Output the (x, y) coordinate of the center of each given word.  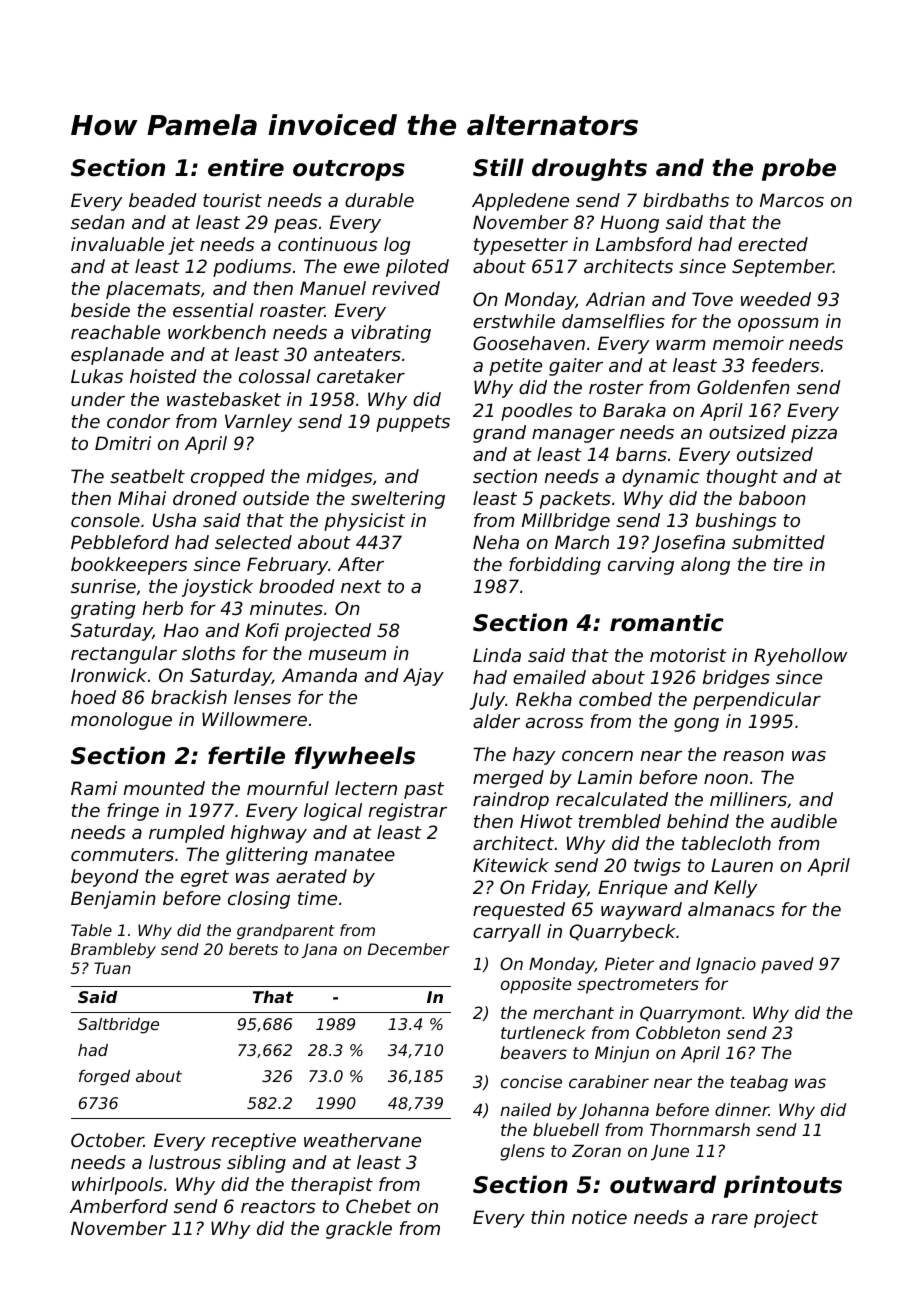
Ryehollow (800, 657)
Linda (497, 655)
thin (548, 1217)
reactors (278, 1206)
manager (573, 436)
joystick (217, 588)
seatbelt (147, 476)
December (409, 949)
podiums (252, 268)
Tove (712, 299)
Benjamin (113, 900)
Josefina (688, 544)
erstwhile (514, 321)
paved (787, 965)
